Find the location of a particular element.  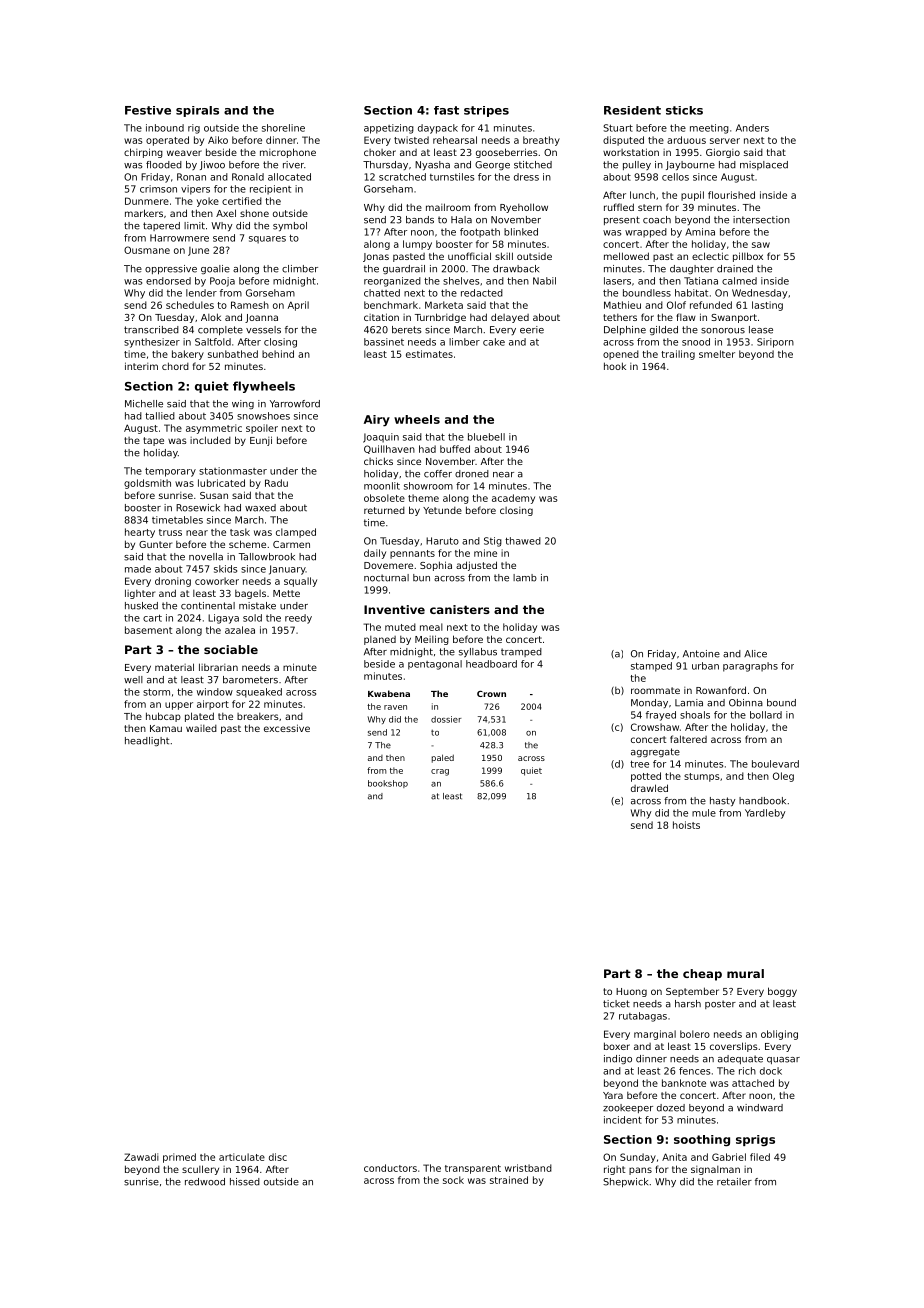

boggy is located at coordinates (782, 992).
